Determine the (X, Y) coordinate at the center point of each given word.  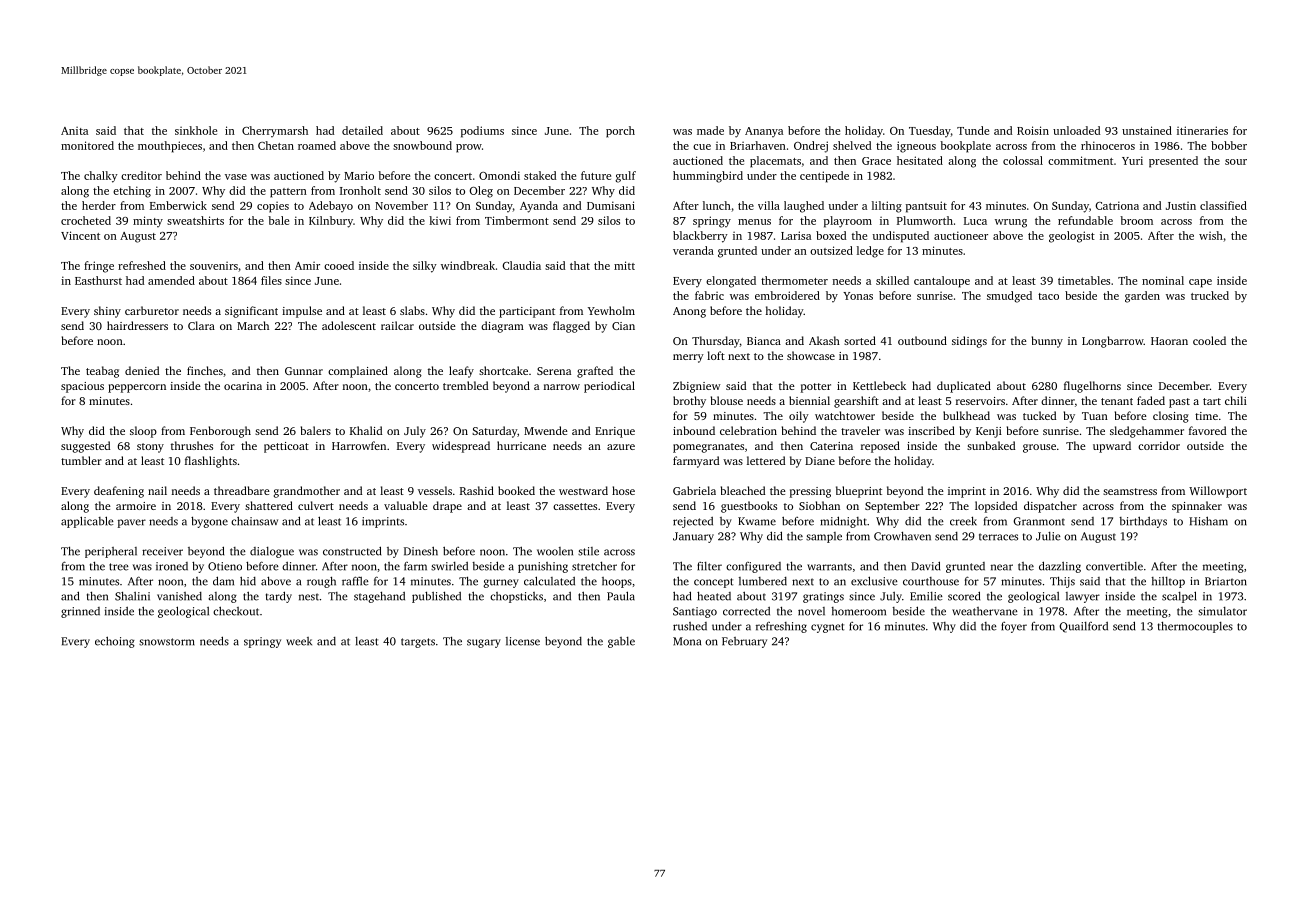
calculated (549, 581)
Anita (74, 131)
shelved (852, 145)
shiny (107, 312)
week (299, 641)
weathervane (985, 611)
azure (621, 447)
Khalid (366, 430)
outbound (922, 340)
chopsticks (516, 597)
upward (1112, 447)
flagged (571, 327)
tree (119, 567)
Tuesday (930, 132)
